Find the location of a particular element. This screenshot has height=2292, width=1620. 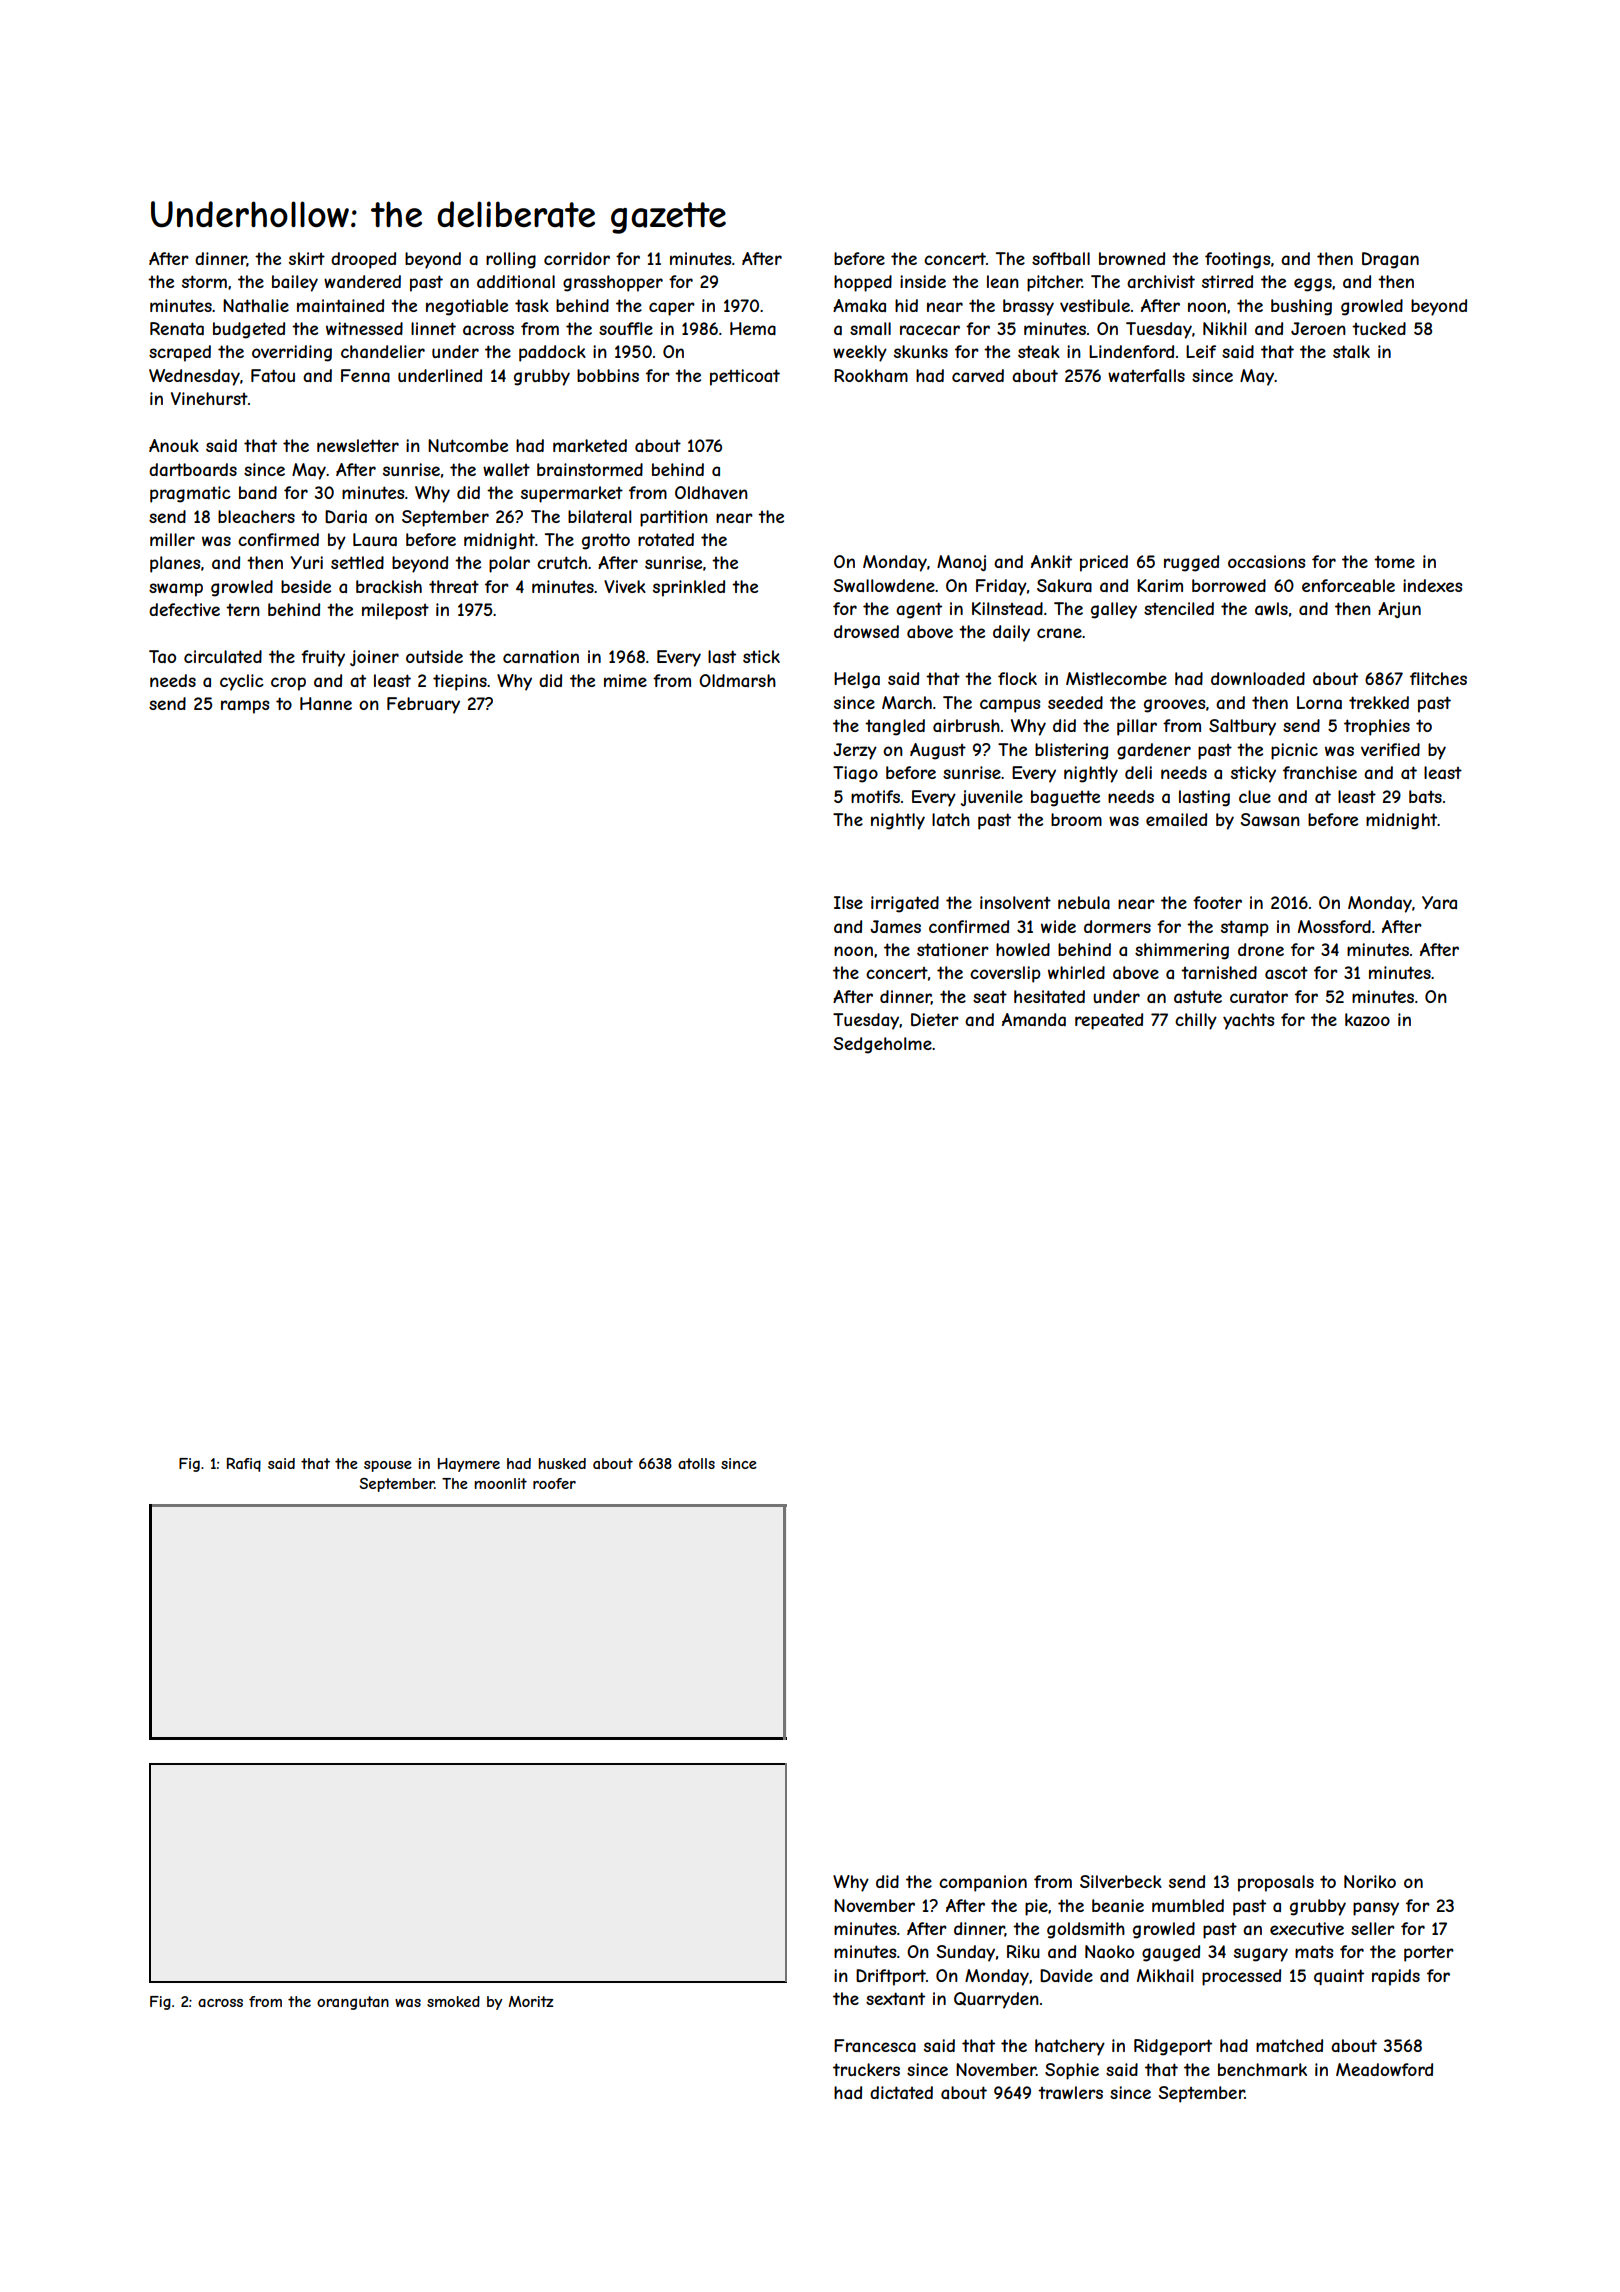

Moritz is located at coordinates (531, 2001).
